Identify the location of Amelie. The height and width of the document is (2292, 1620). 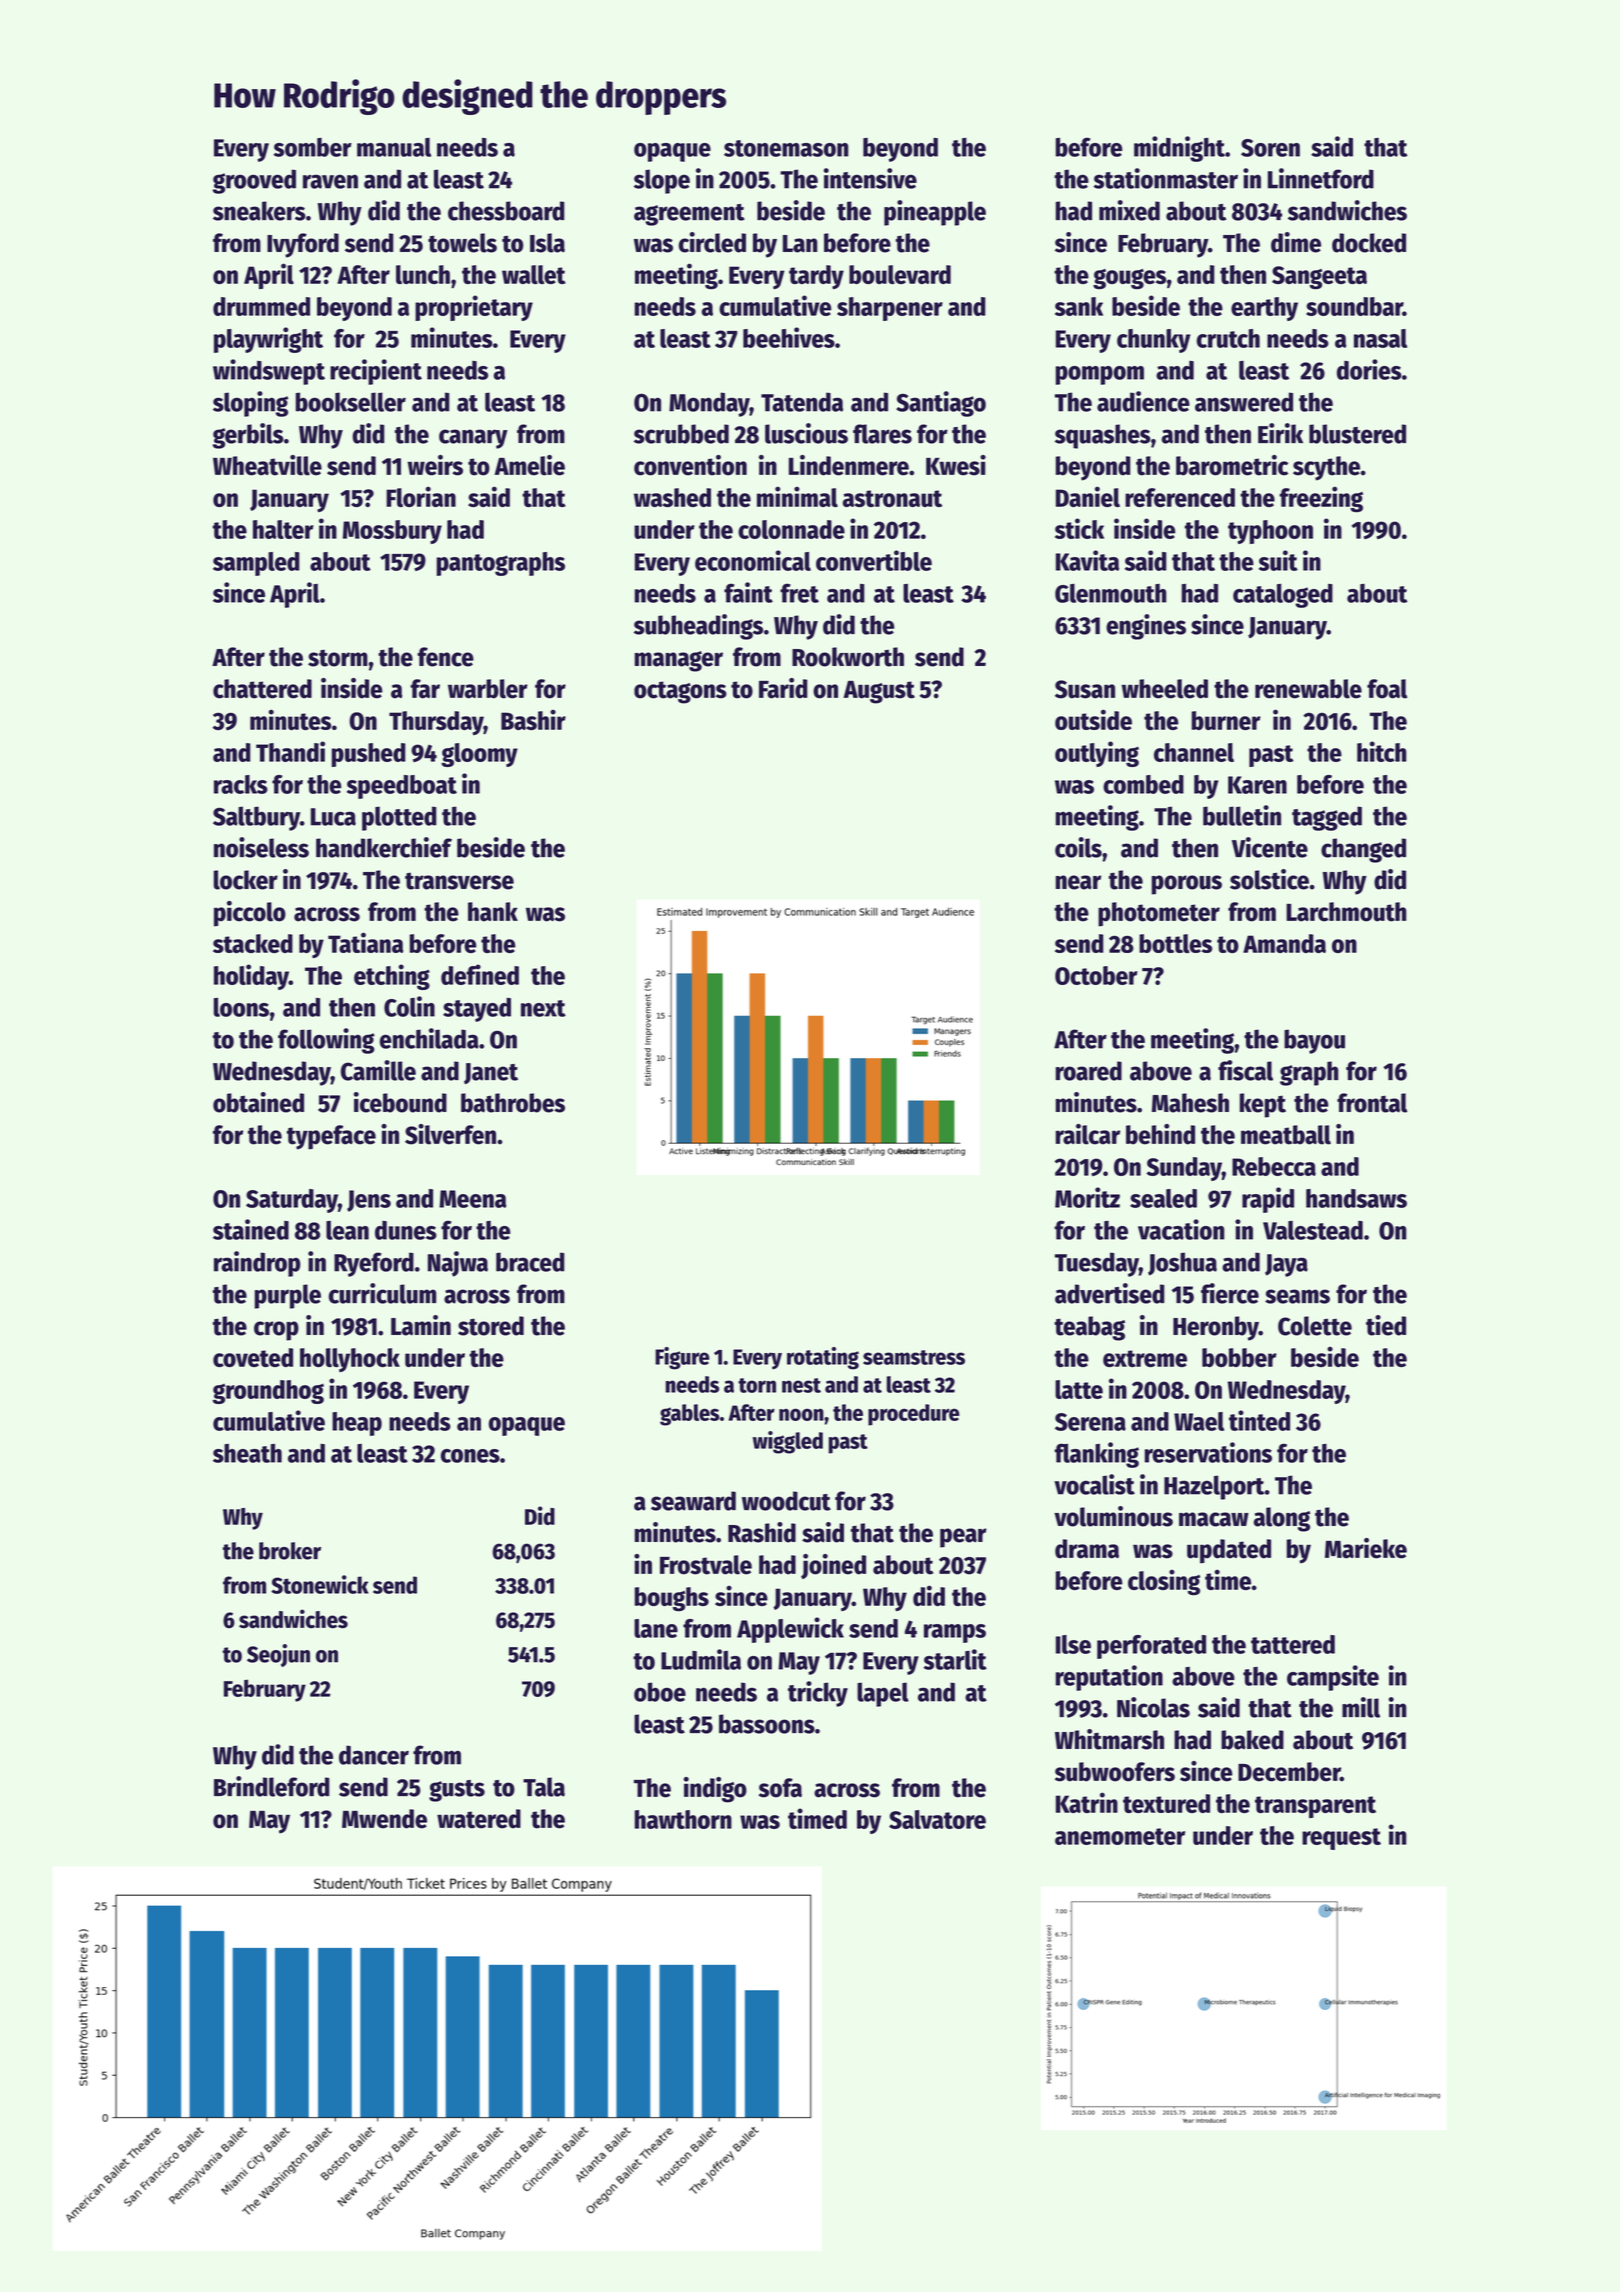
(529, 465).
